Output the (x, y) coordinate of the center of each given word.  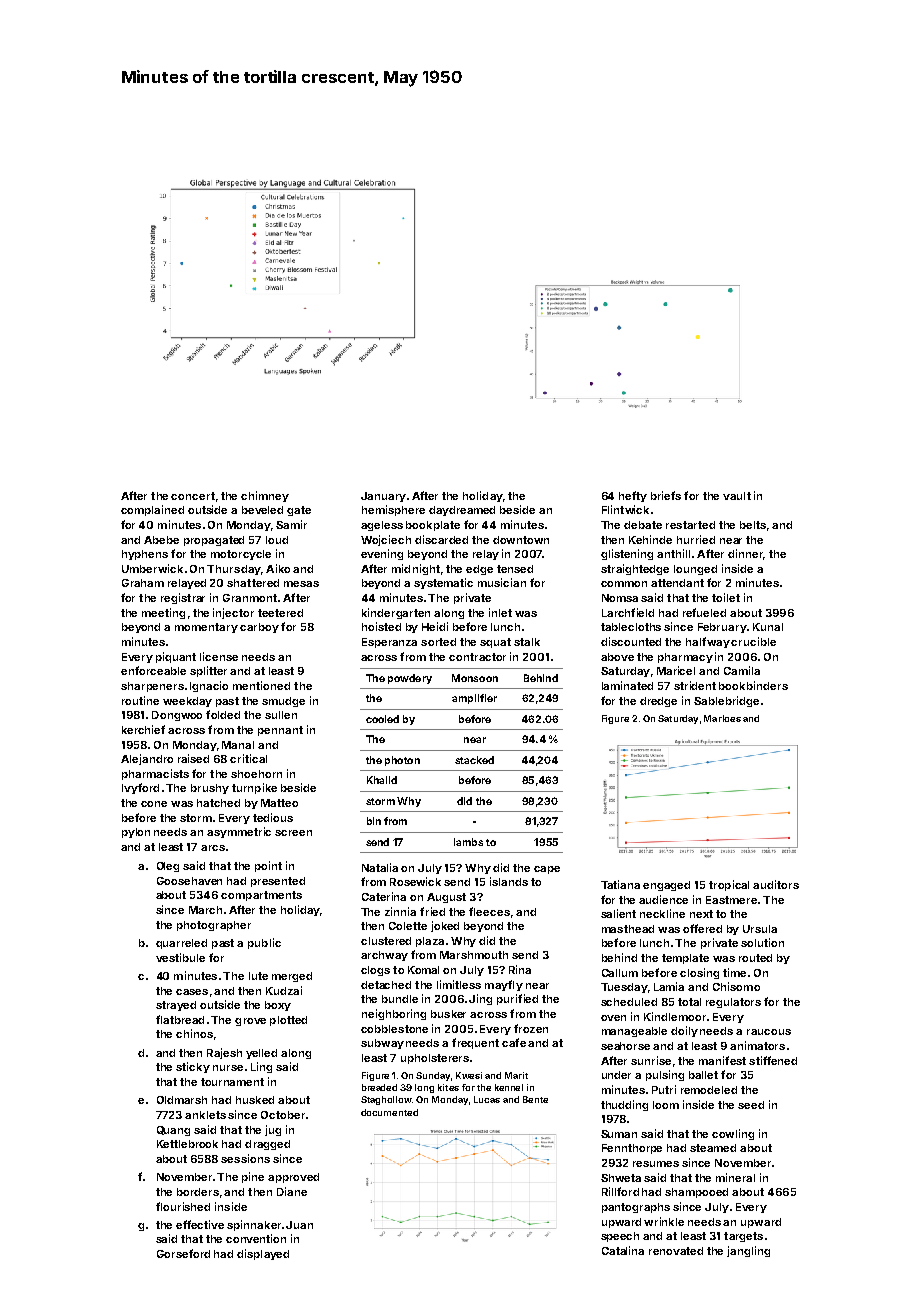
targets (743, 1237)
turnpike (254, 788)
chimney (265, 496)
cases (192, 992)
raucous (769, 1032)
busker (448, 1014)
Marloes (722, 718)
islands (509, 881)
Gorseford (183, 1253)
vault (737, 496)
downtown (521, 540)
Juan (299, 1225)
